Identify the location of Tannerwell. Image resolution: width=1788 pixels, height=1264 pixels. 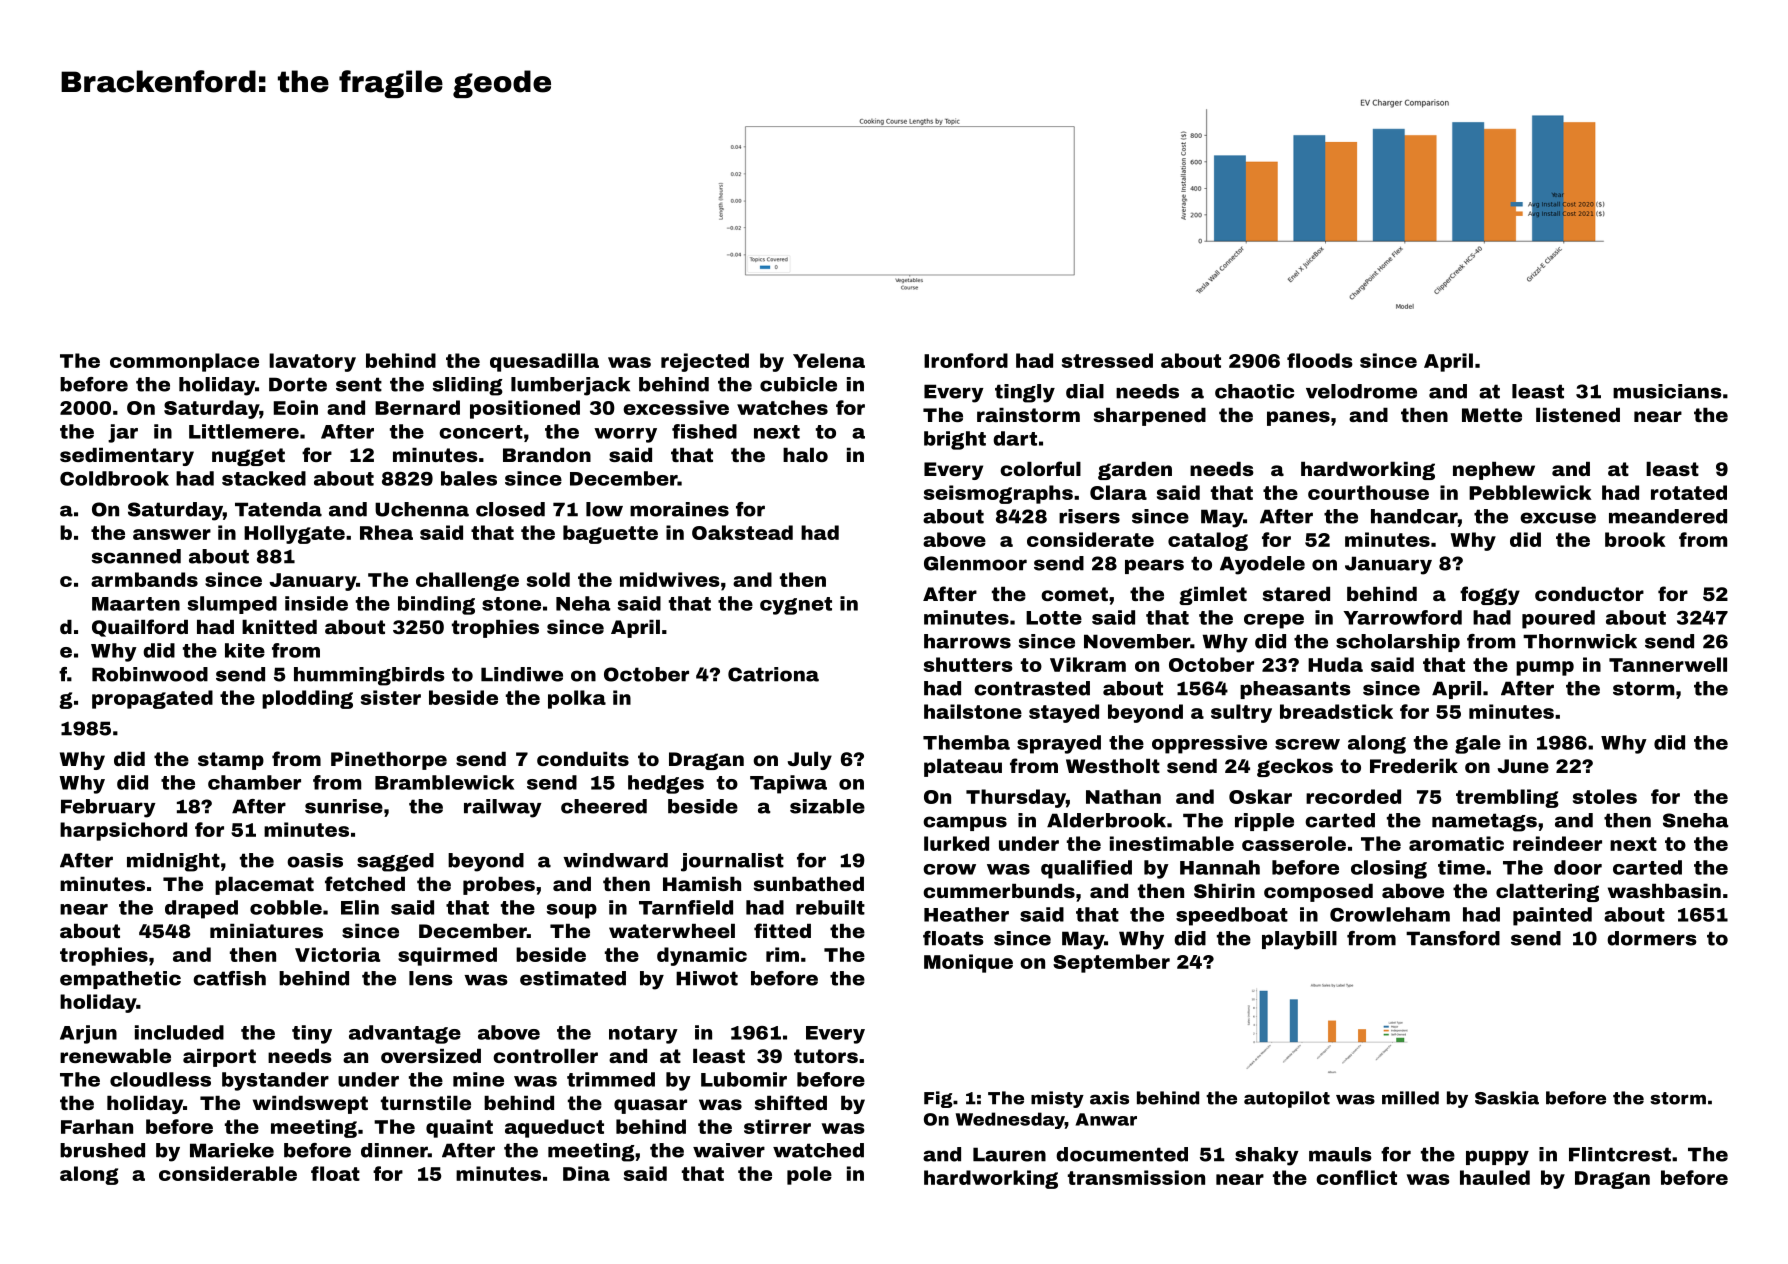
(1668, 664).
